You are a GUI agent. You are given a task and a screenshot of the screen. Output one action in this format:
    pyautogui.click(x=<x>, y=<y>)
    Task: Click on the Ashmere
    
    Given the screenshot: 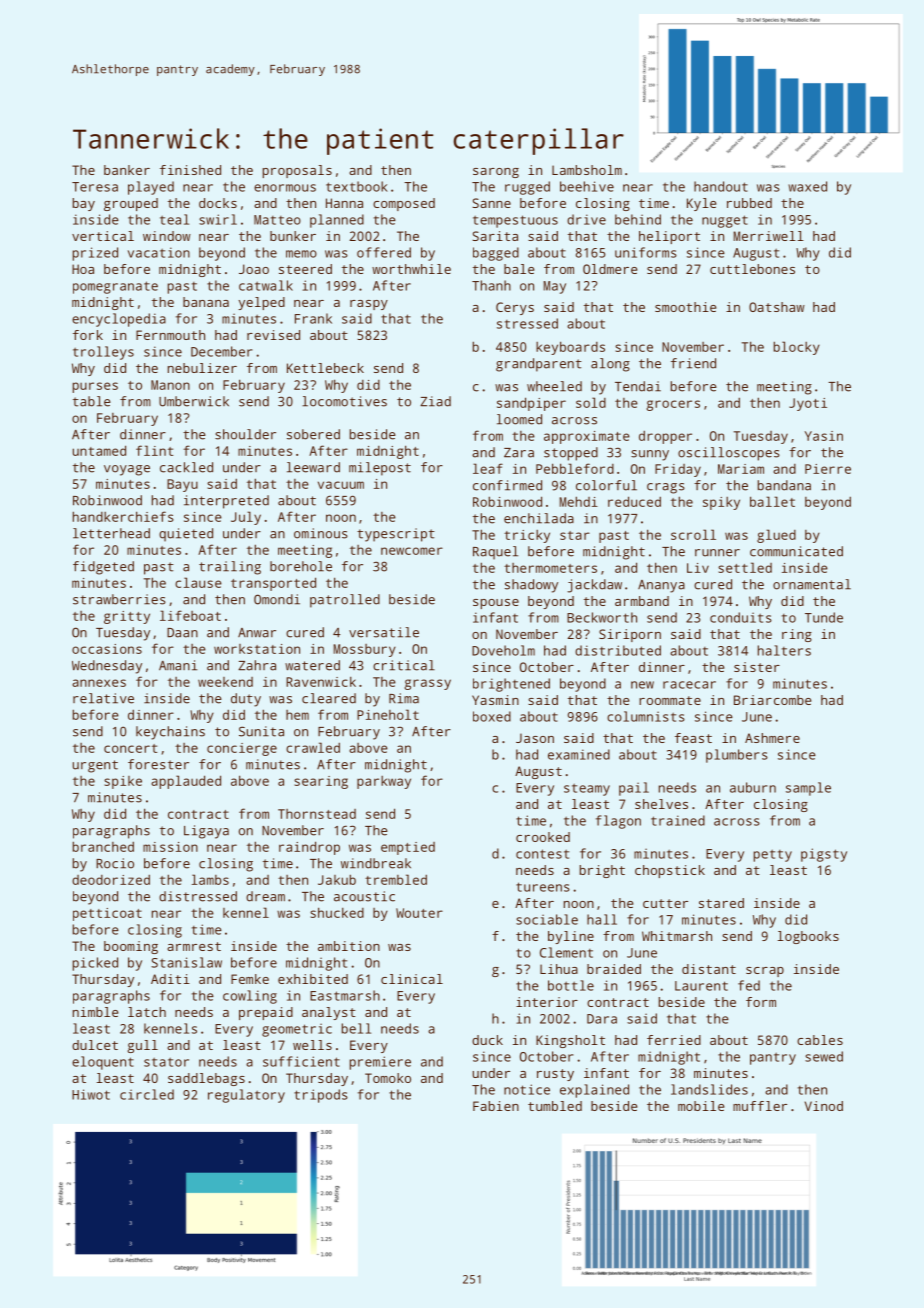 What is the action you would take?
    pyautogui.click(x=772, y=738)
